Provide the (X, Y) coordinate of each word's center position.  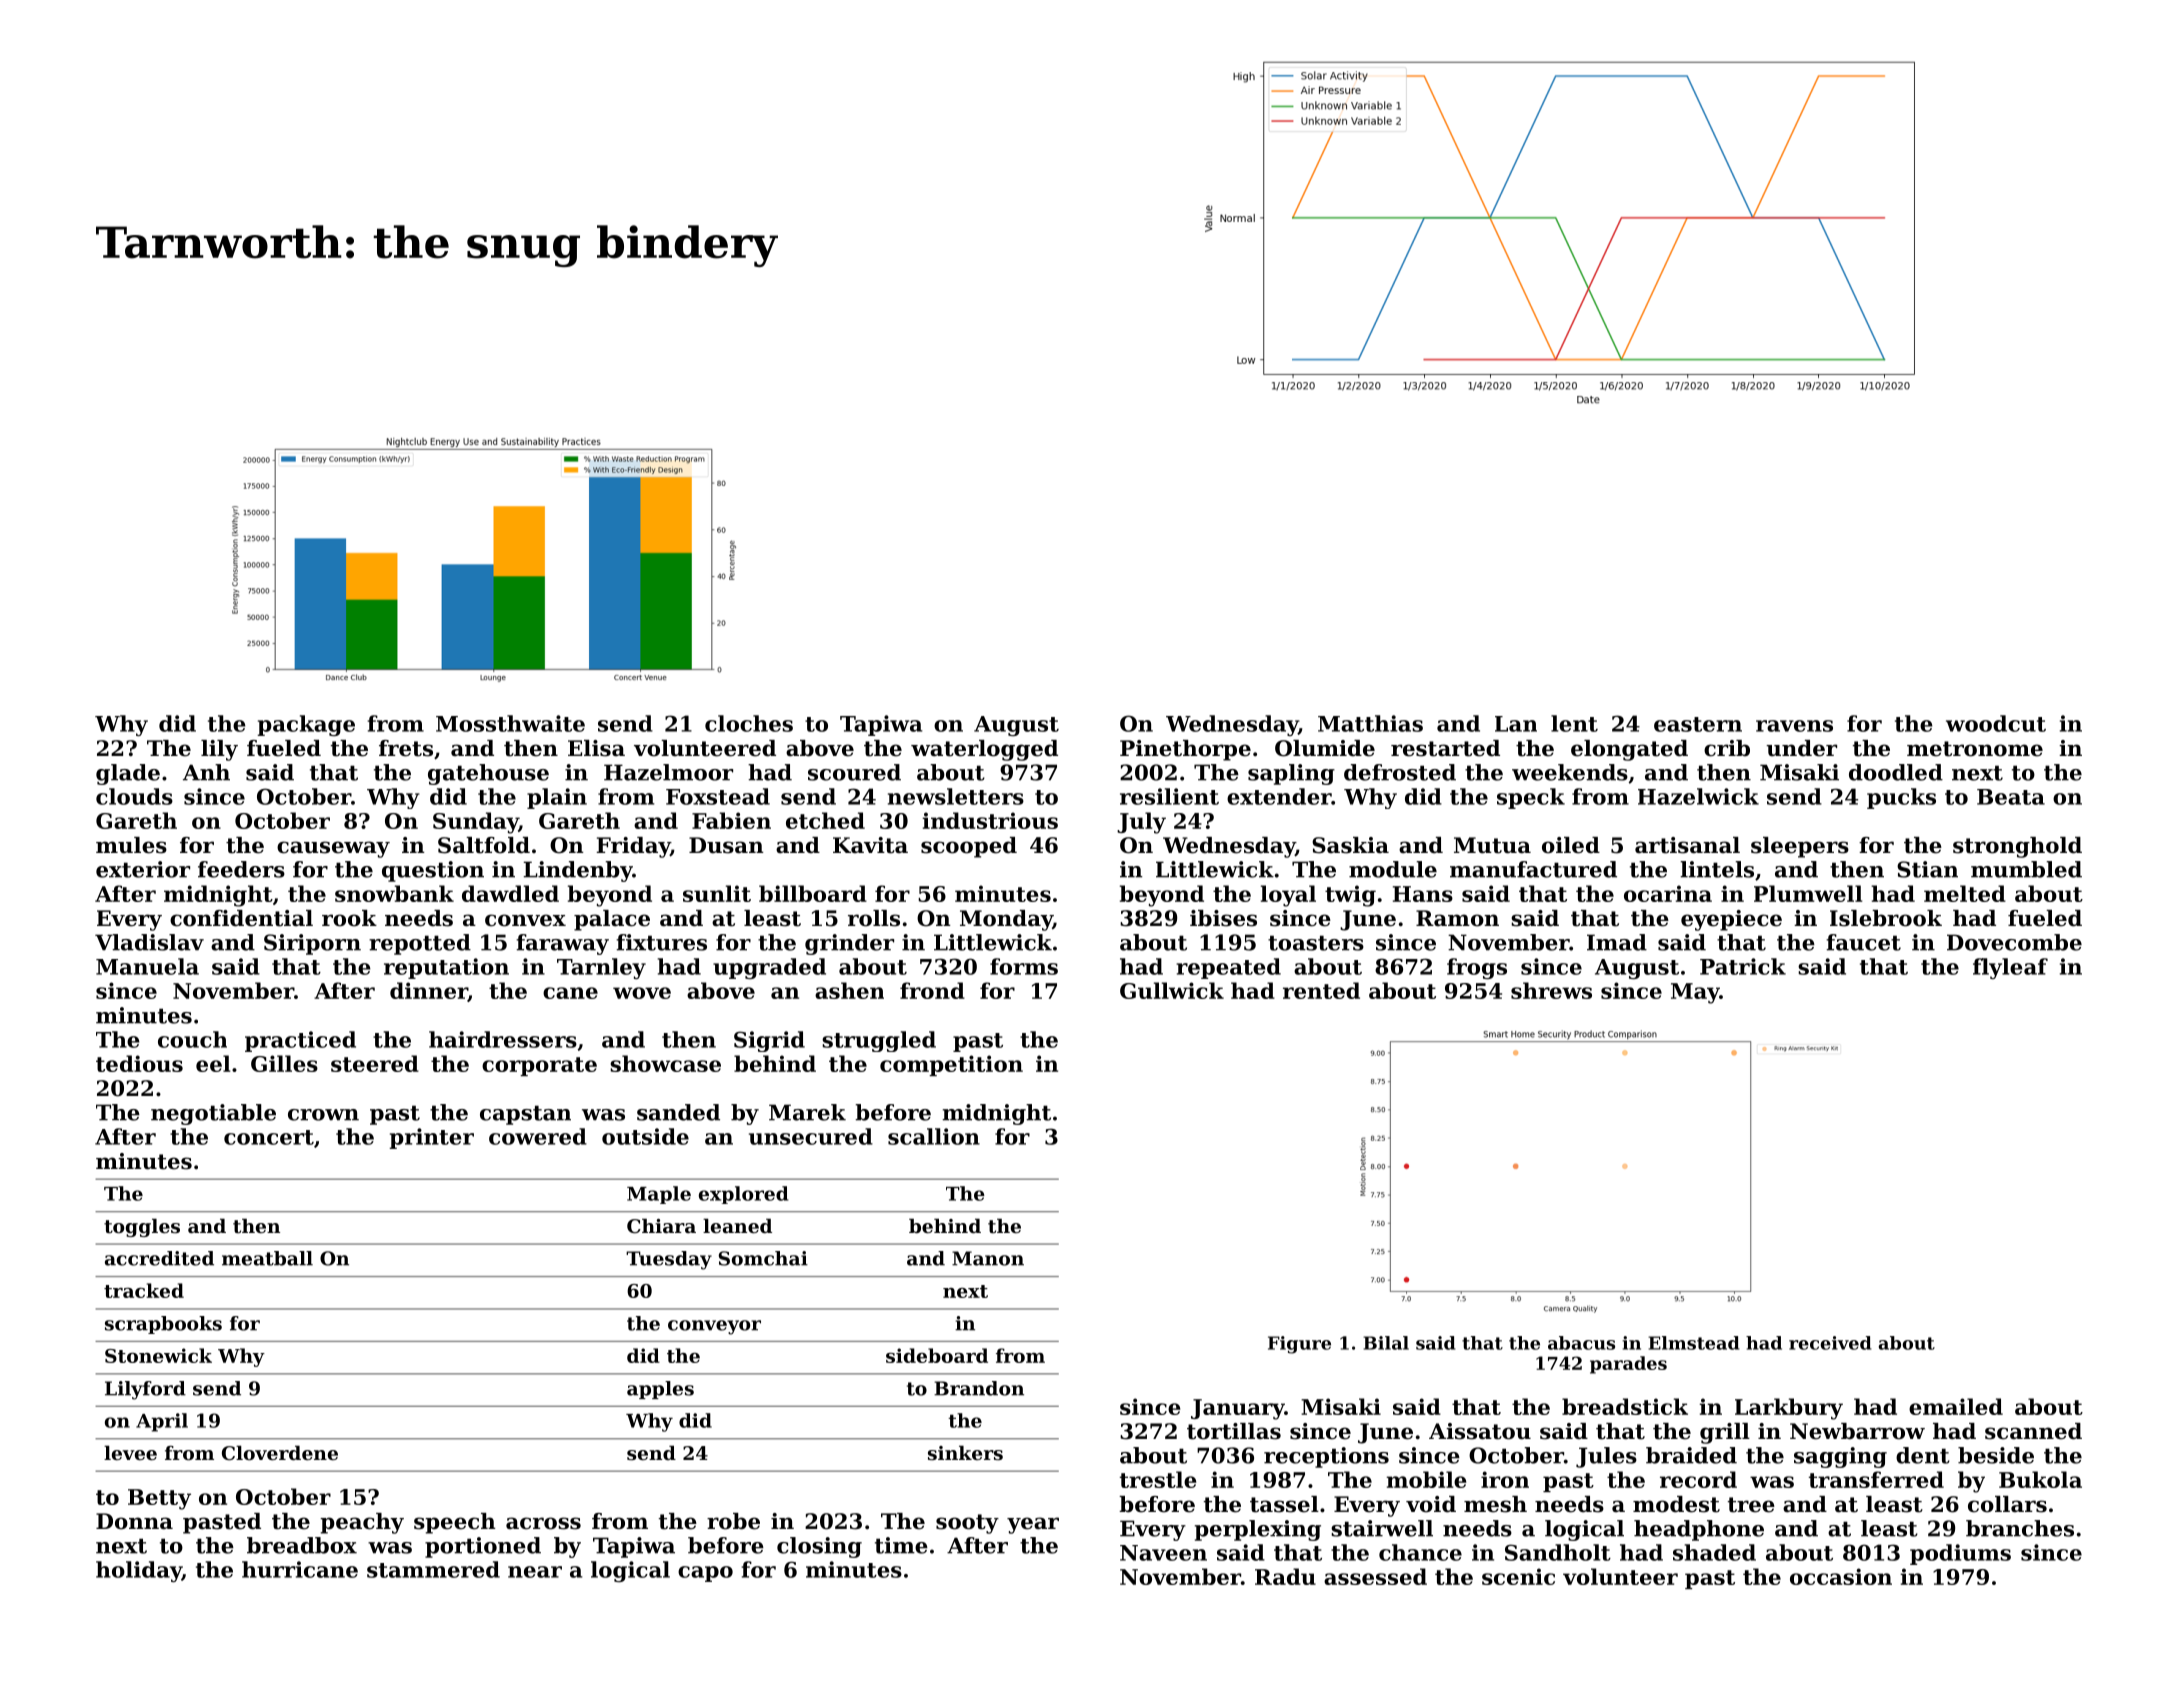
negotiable (213, 1114)
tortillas (1234, 1431)
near (535, 1572)
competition (951, 1065)
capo (705, 1574)
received (1830, 1343)
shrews (1551, 990)
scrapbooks (163, 1325)
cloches (749, 723)
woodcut (1996, 723)
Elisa (596, 748)
